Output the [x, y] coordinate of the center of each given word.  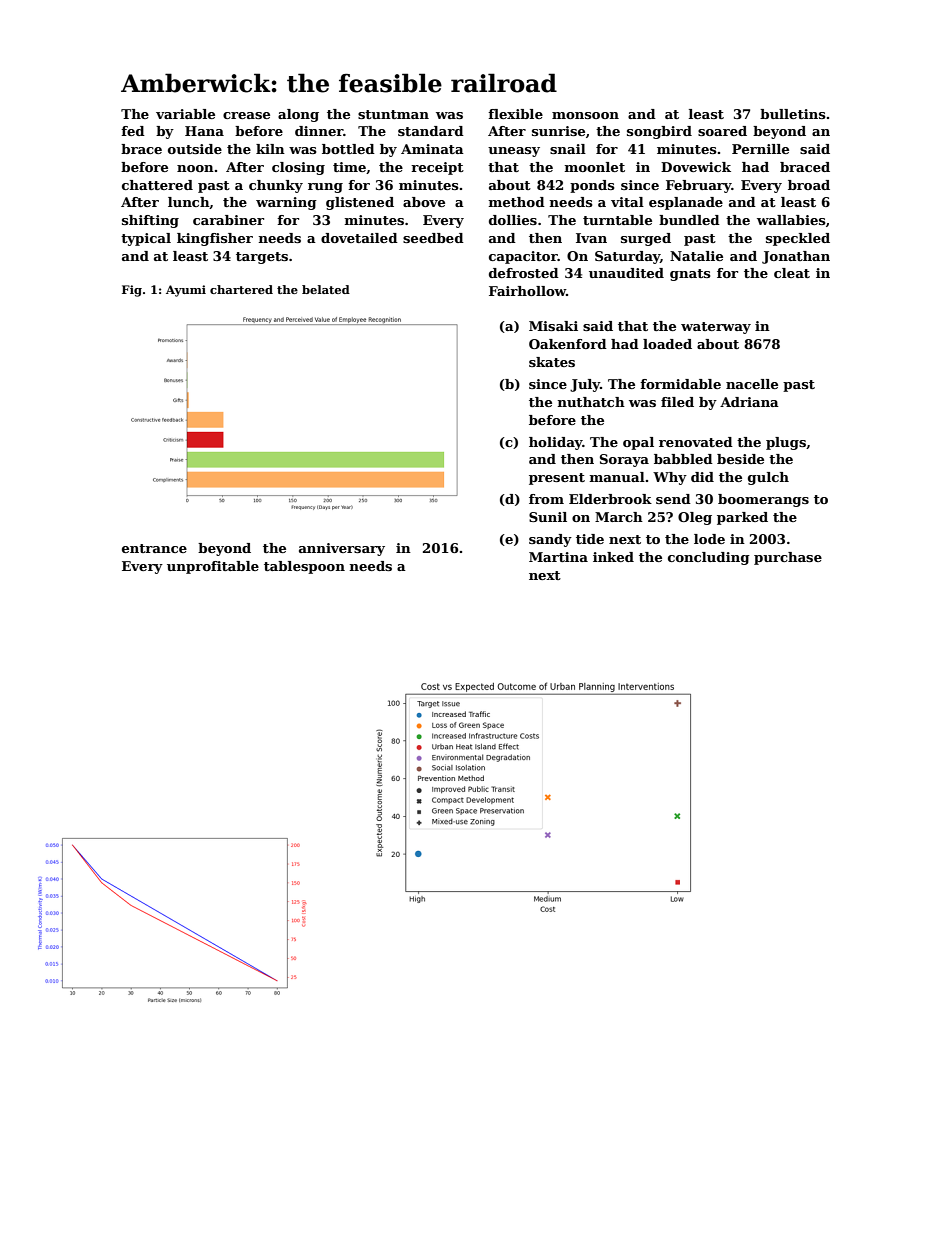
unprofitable [213, 567]
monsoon [585, 115]
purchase [788, 558]
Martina [558, 557]
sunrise [558, 131]
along [298, 115]
